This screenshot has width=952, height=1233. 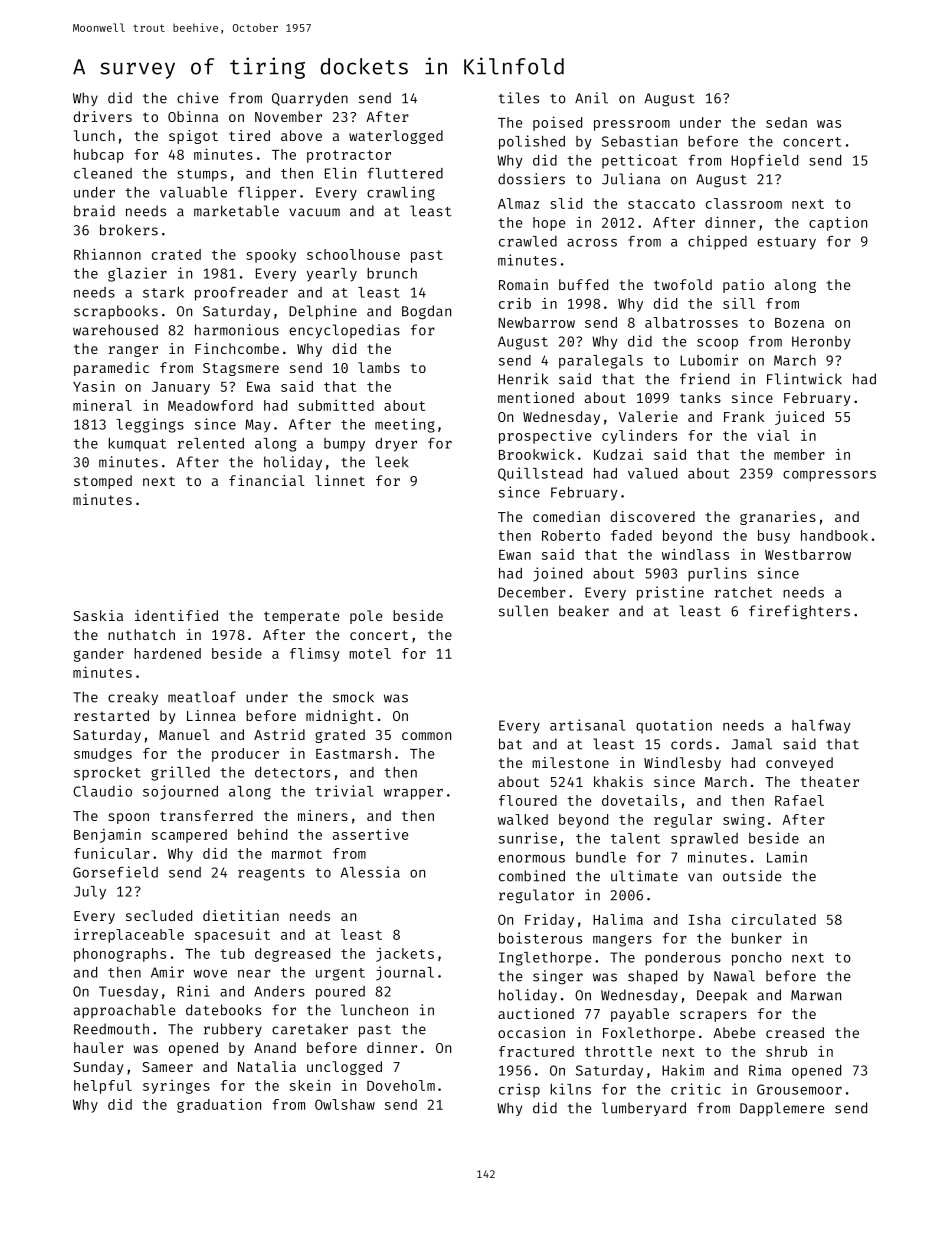 I want to click on tiles, so click(x=519, y=98).
